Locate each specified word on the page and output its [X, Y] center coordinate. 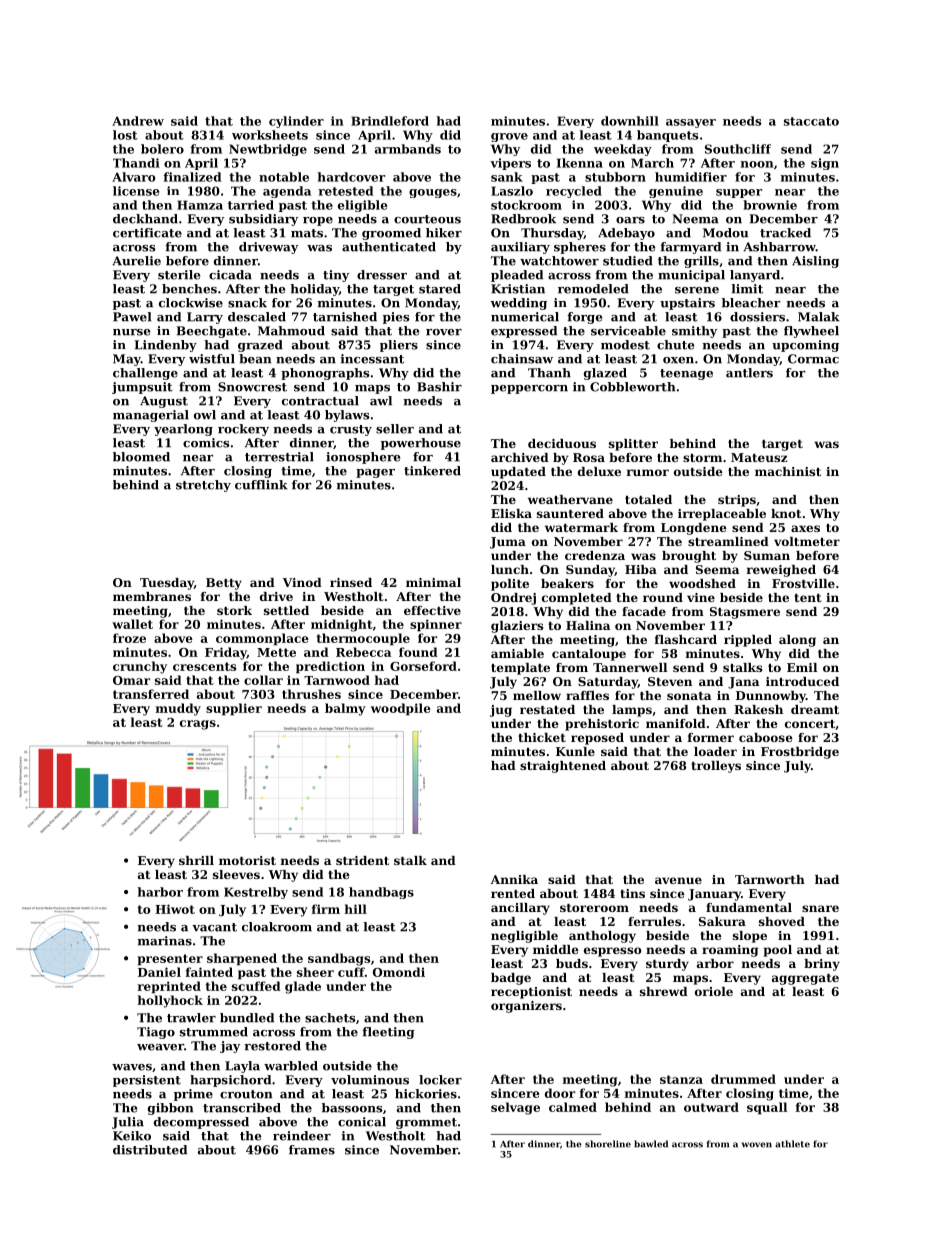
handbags [381, 893]
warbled [291, 1066]
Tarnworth [770, 879]
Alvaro [134, 177]
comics [206, 443]
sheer [315, 972]
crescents [204, 666]
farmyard [690, 248]
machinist [788, 471]
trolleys [716, 767]
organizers [526, 1007]
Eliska [511, 513]
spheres [580, 248]
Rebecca [363, 652]
